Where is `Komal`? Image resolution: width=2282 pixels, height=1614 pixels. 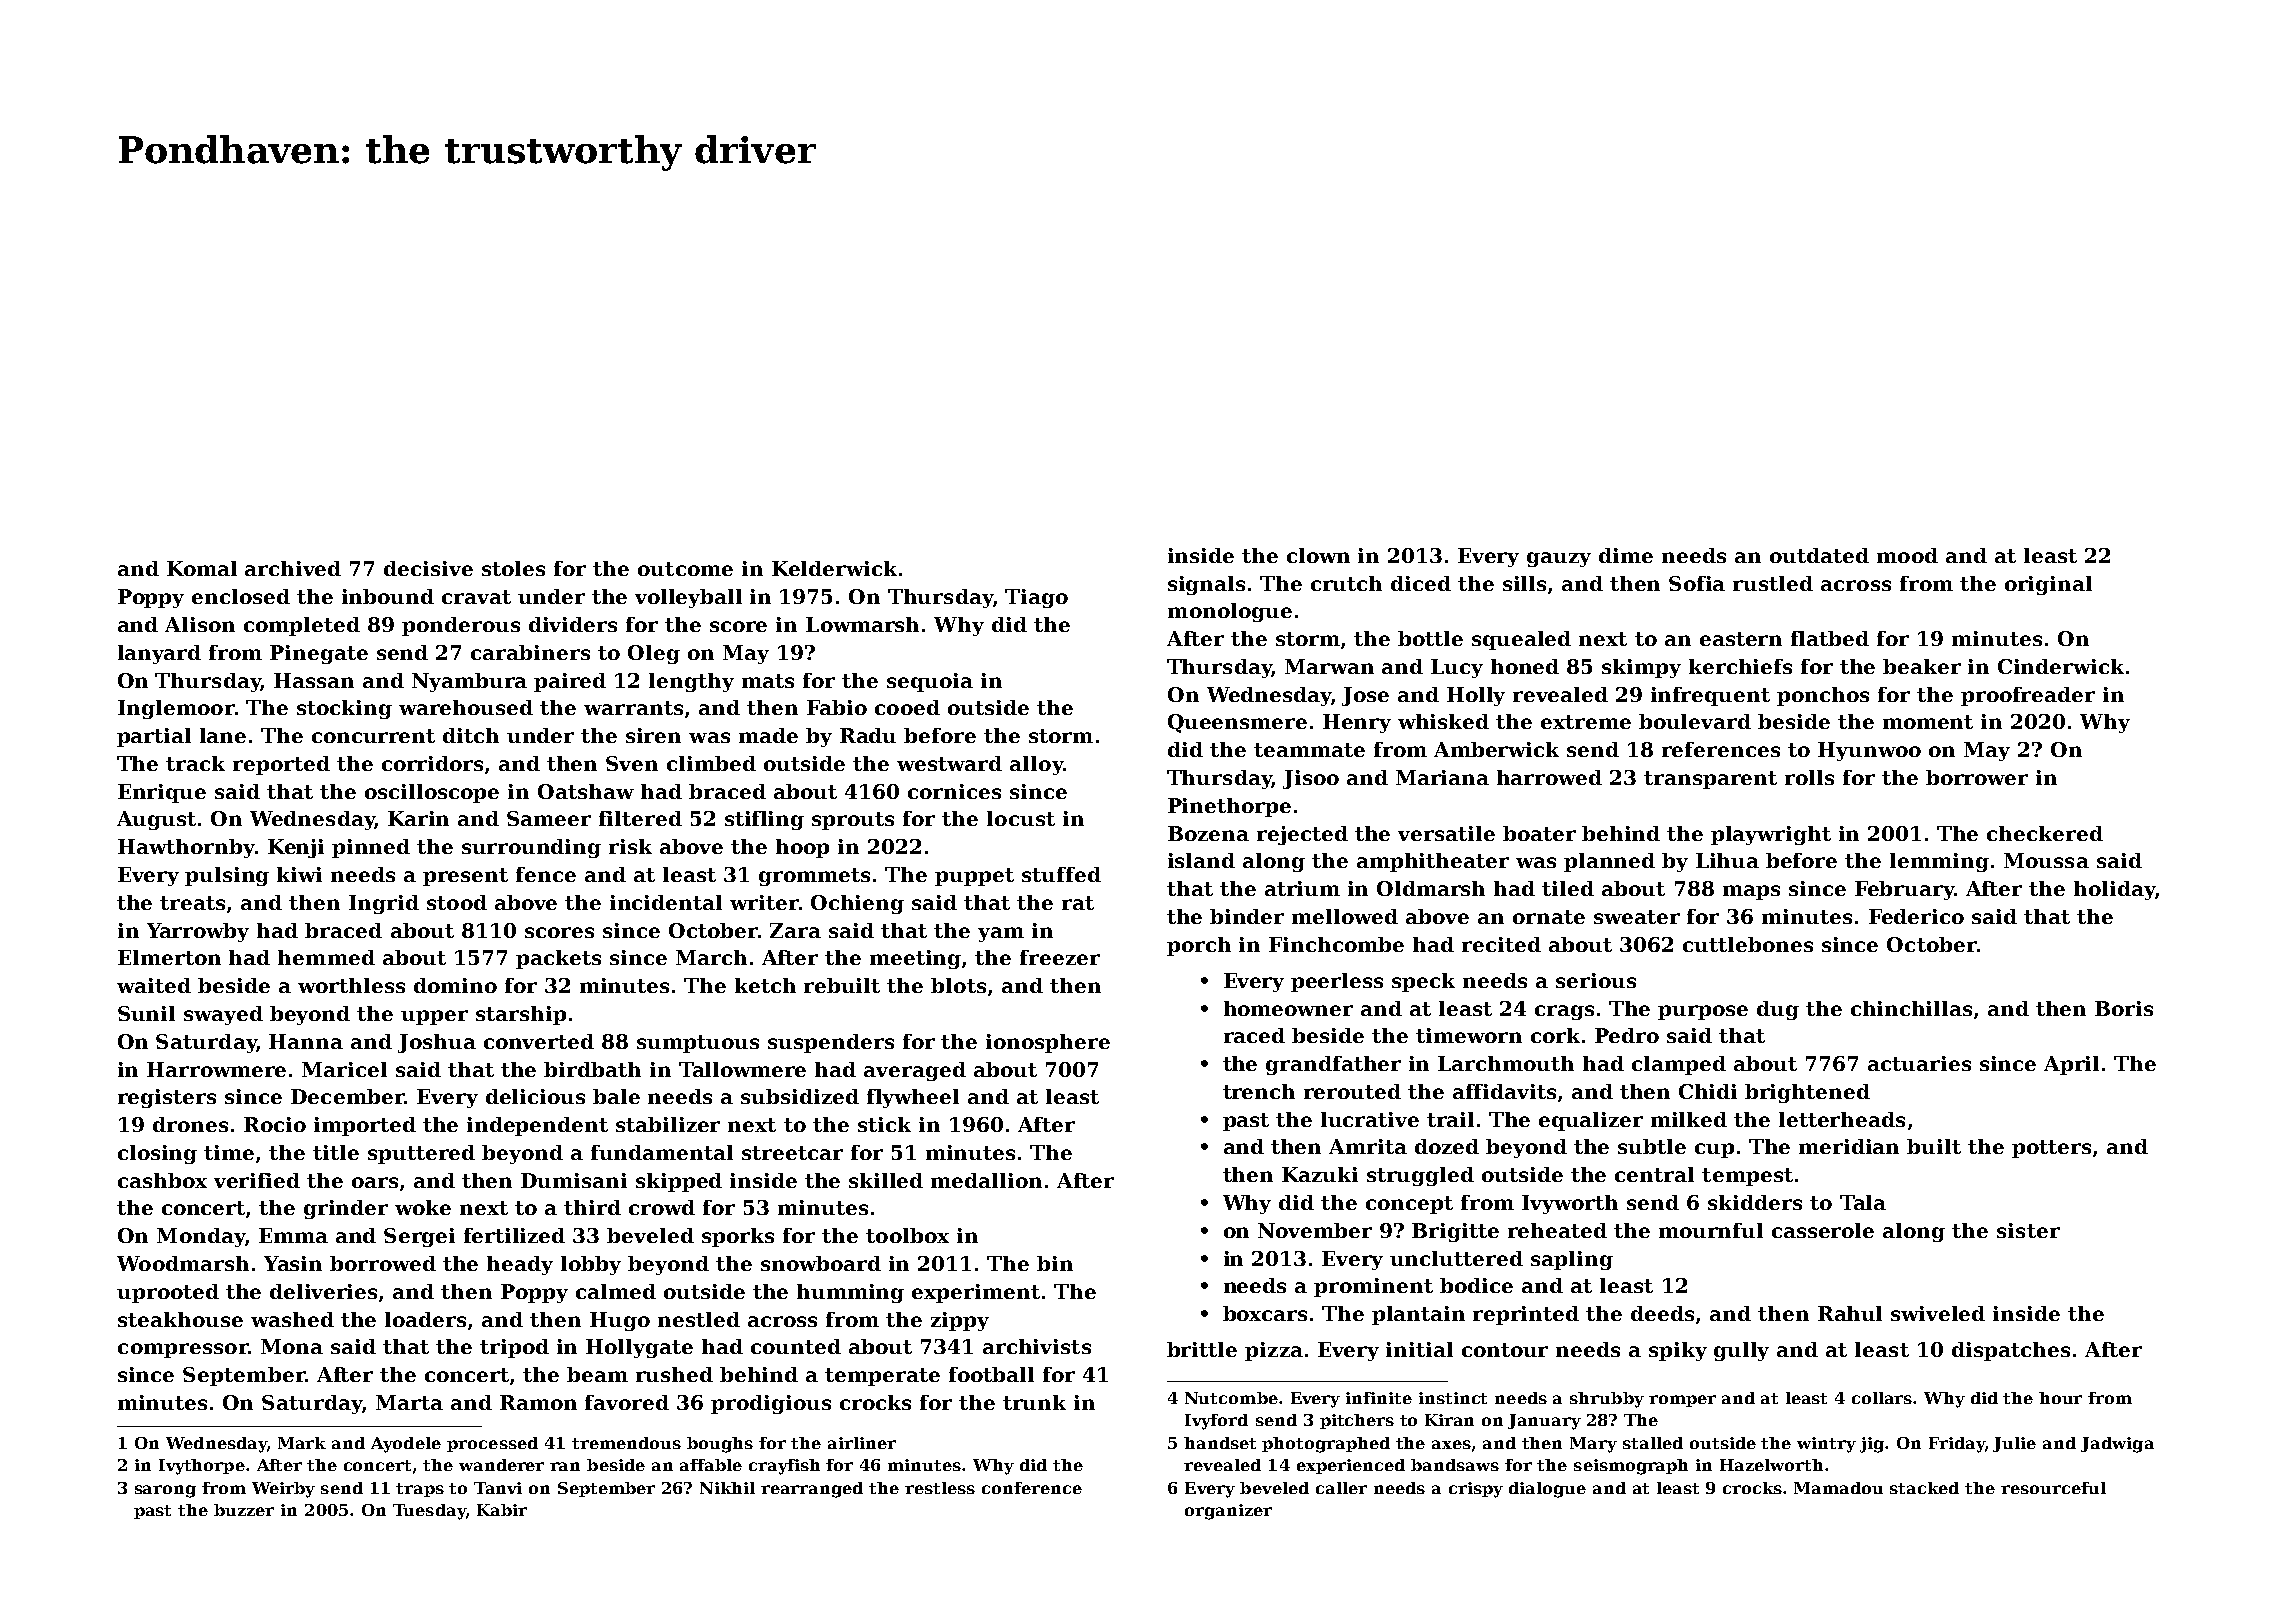 Komal is located at coordinates (202, 568).
